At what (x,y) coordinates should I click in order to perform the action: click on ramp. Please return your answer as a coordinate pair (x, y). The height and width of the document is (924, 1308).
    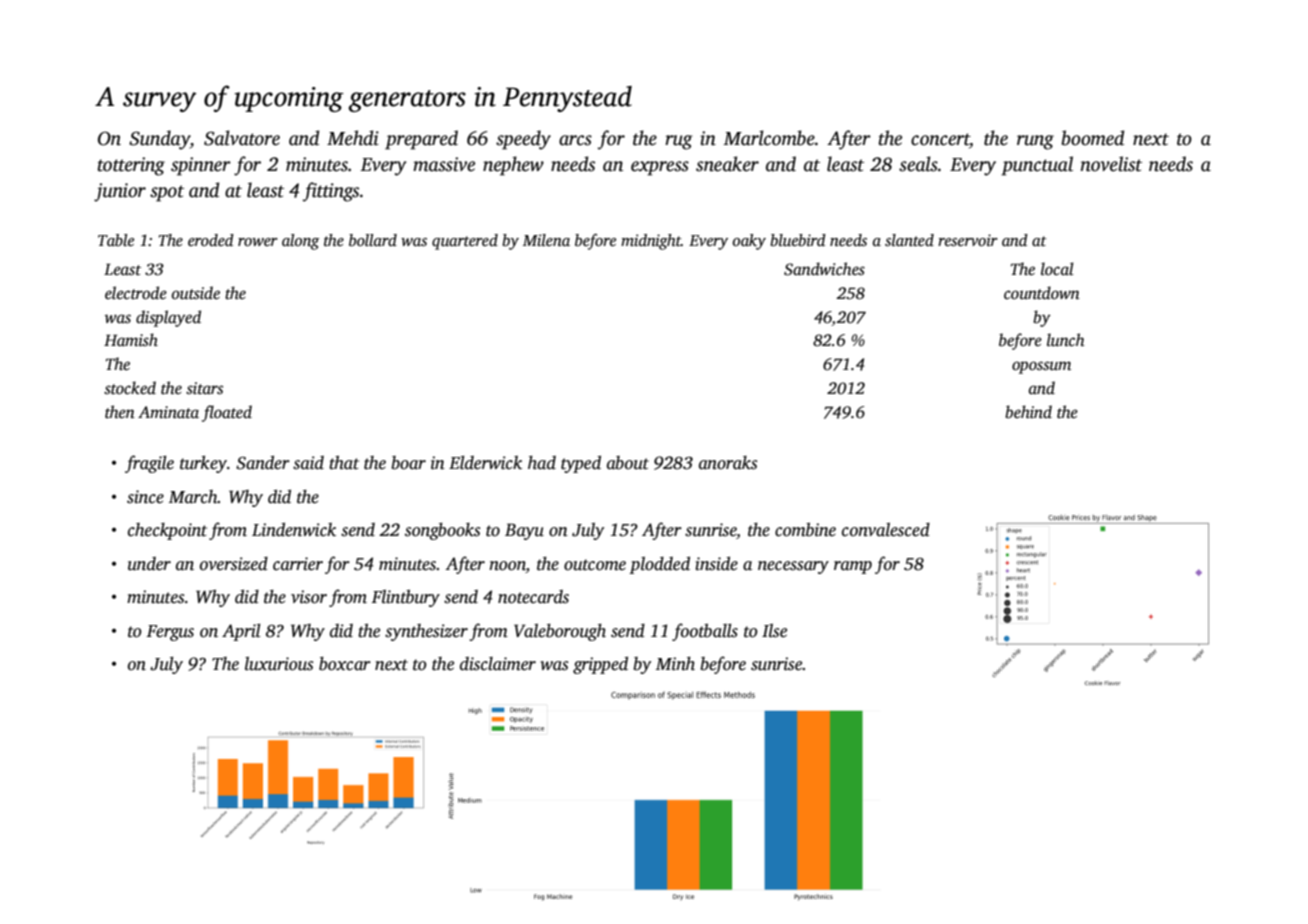
    Looking at the image, I should click on (853, 567).
